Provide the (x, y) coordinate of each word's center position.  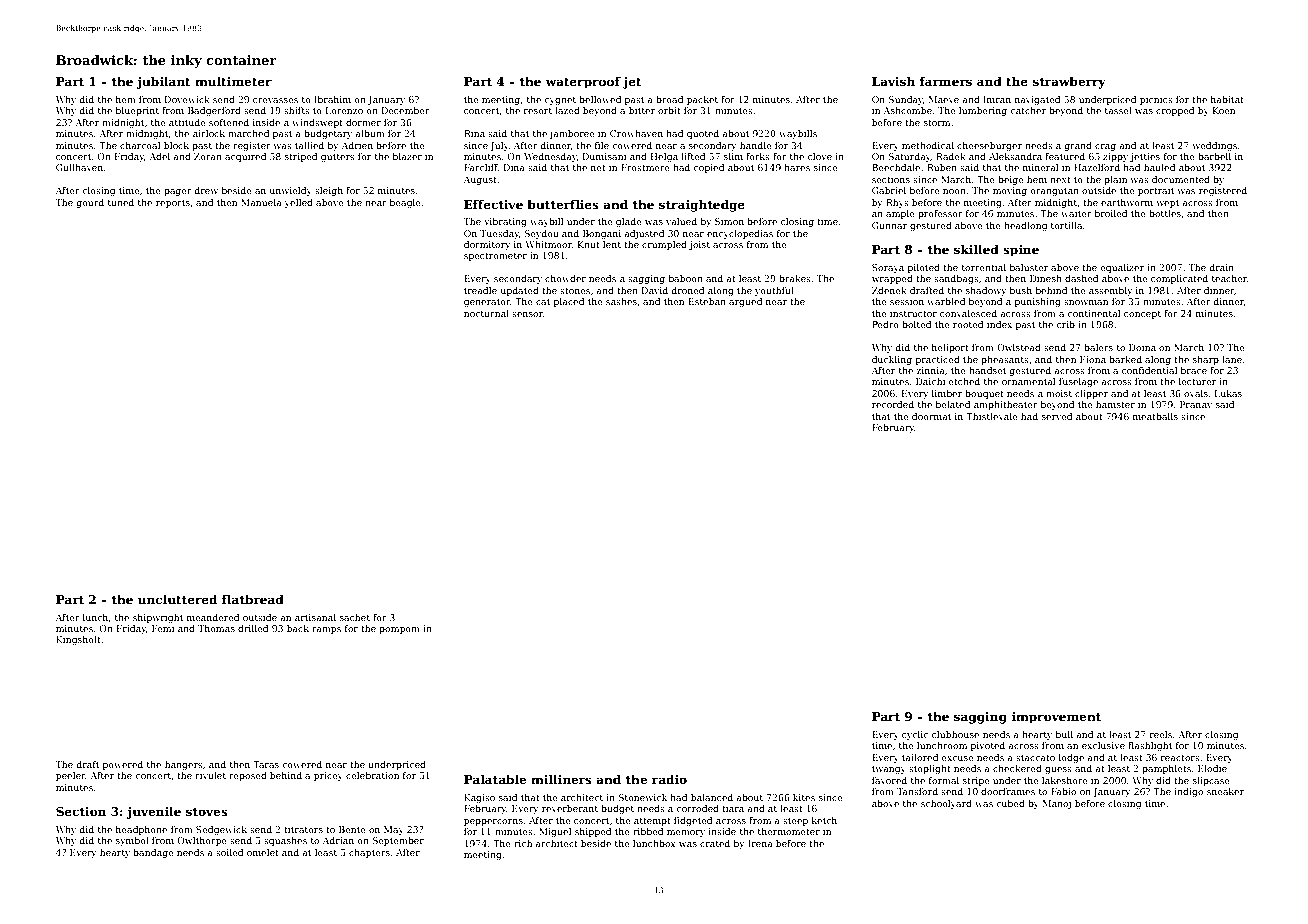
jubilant (163, 82)
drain (1221, 267)
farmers (946, 81)
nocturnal (486, 313)
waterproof (583, 82)
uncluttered (177, 599)
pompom (399, 630)
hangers (184, 765)
